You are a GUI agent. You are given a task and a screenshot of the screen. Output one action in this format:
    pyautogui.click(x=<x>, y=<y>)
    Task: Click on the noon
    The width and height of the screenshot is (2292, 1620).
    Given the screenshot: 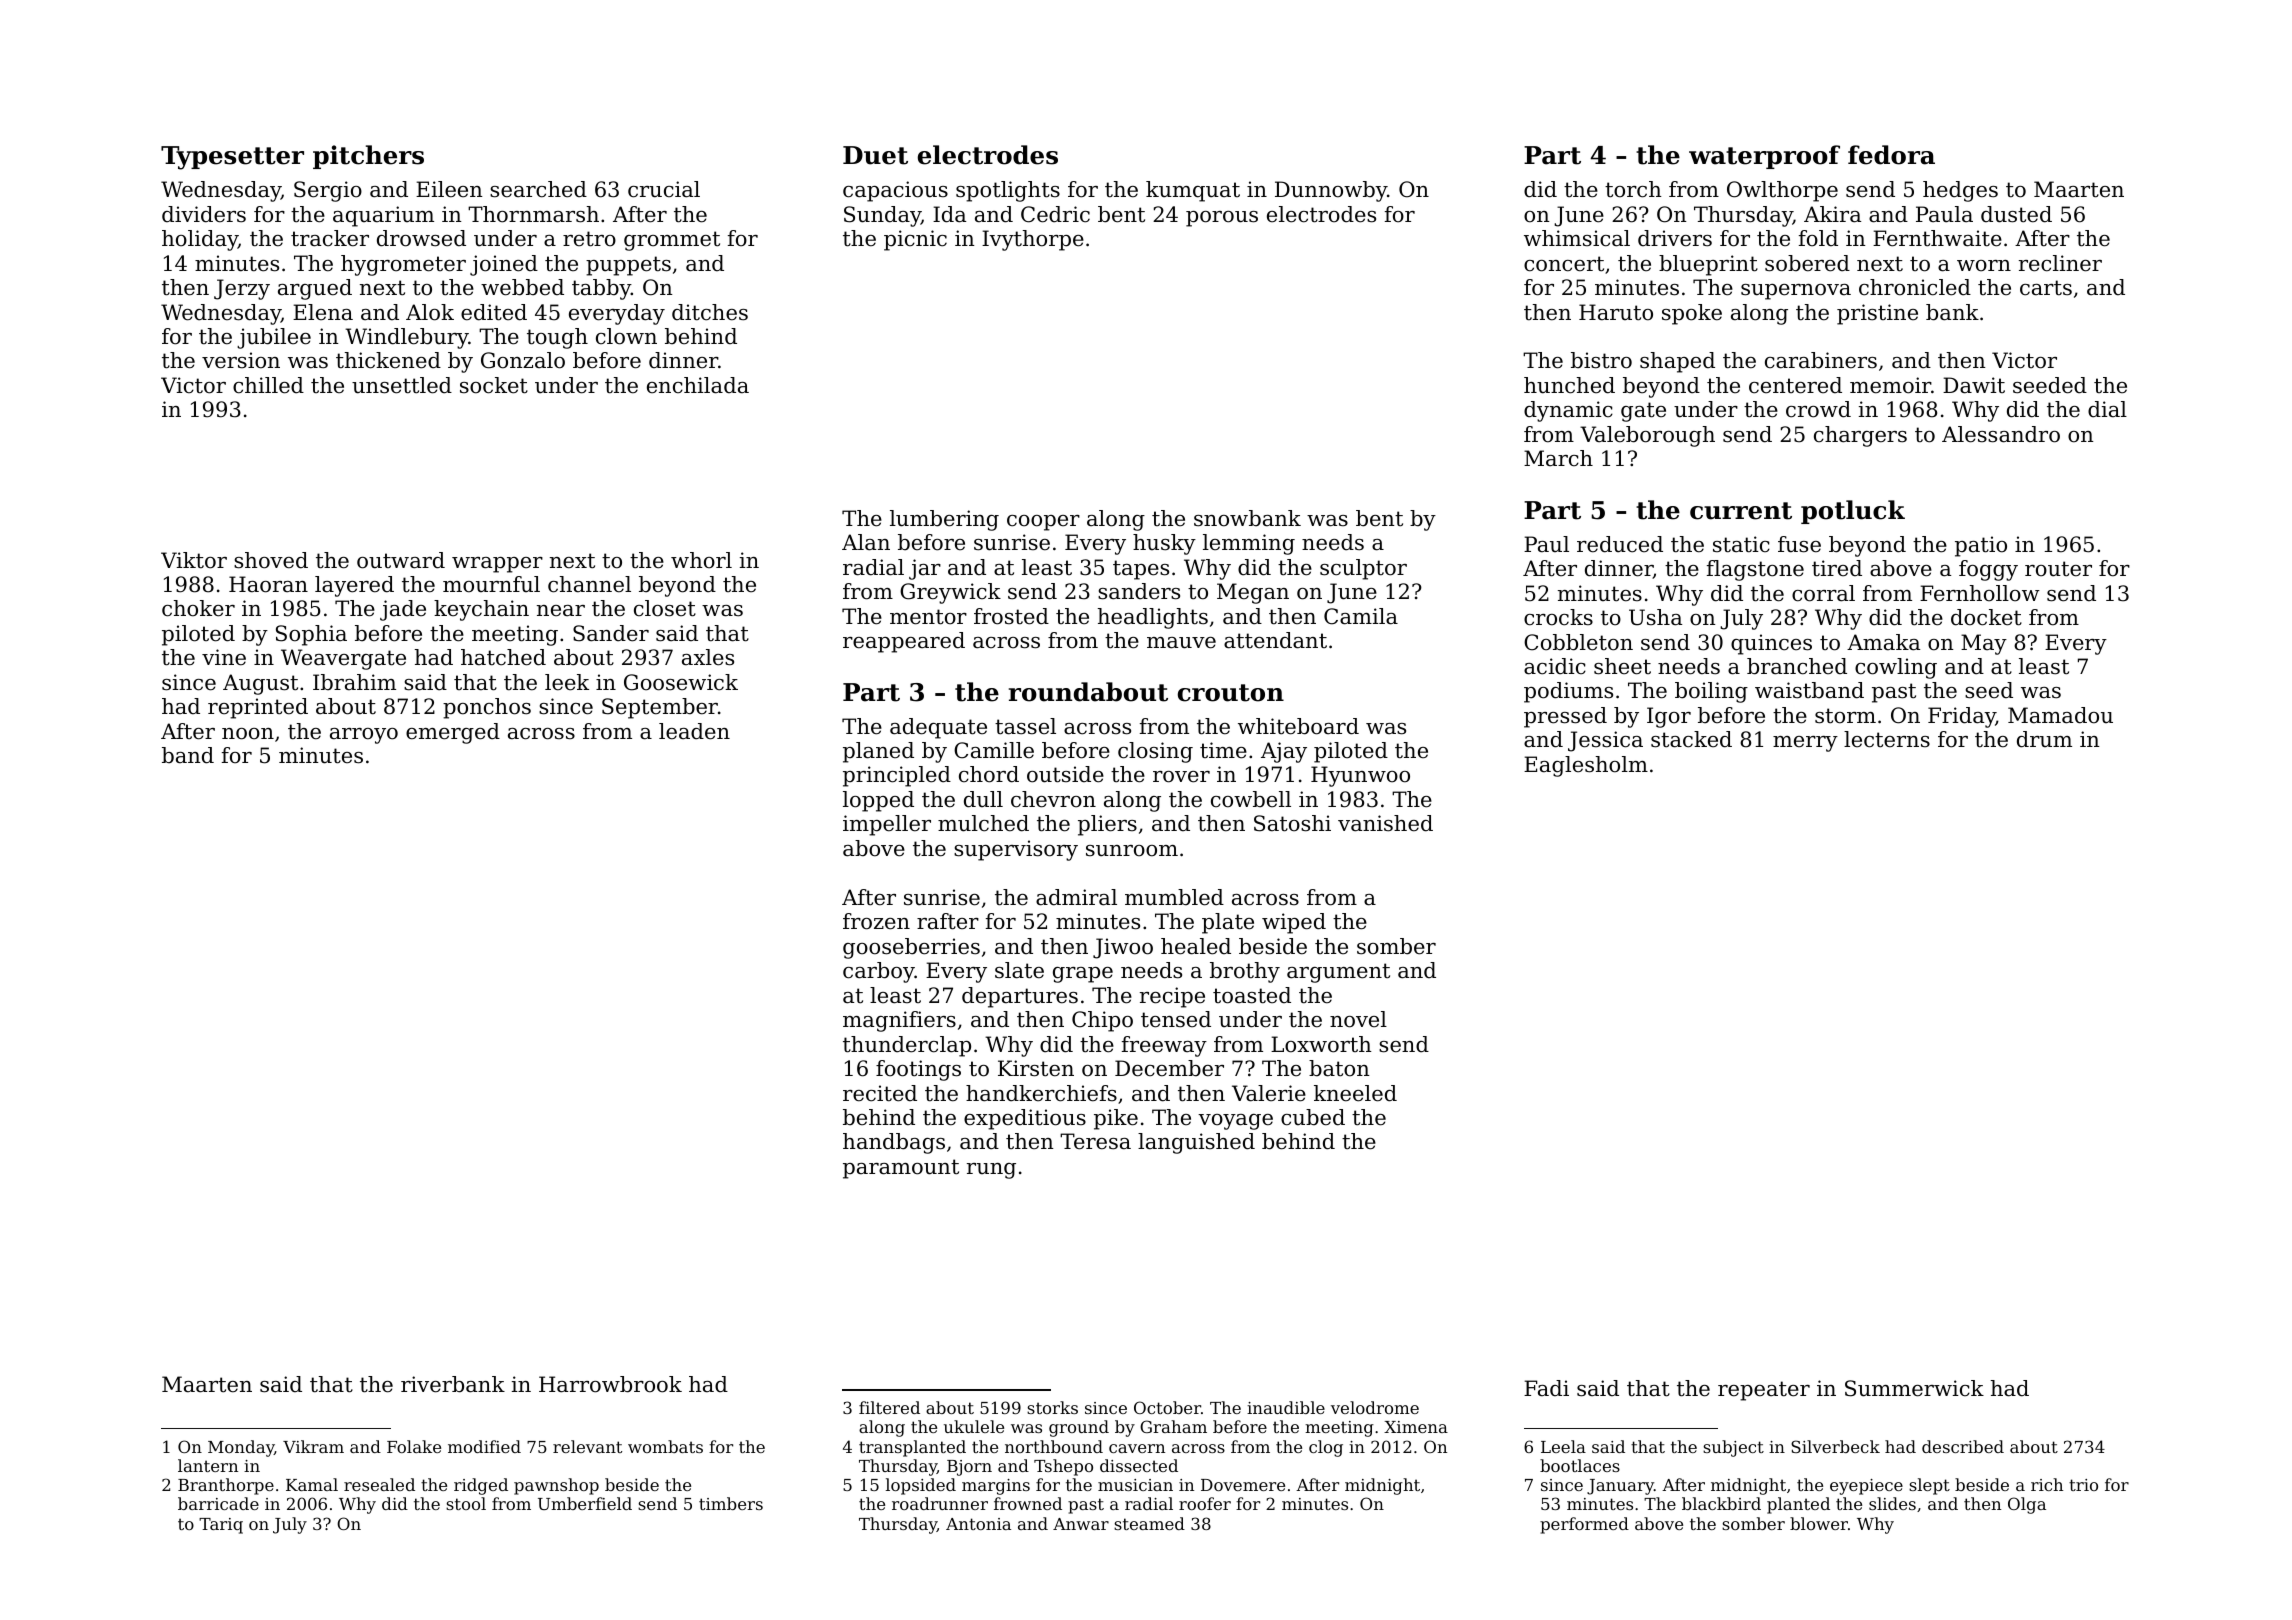 What is the action you would take?
    pyautogui.click(x=248, y=734)
